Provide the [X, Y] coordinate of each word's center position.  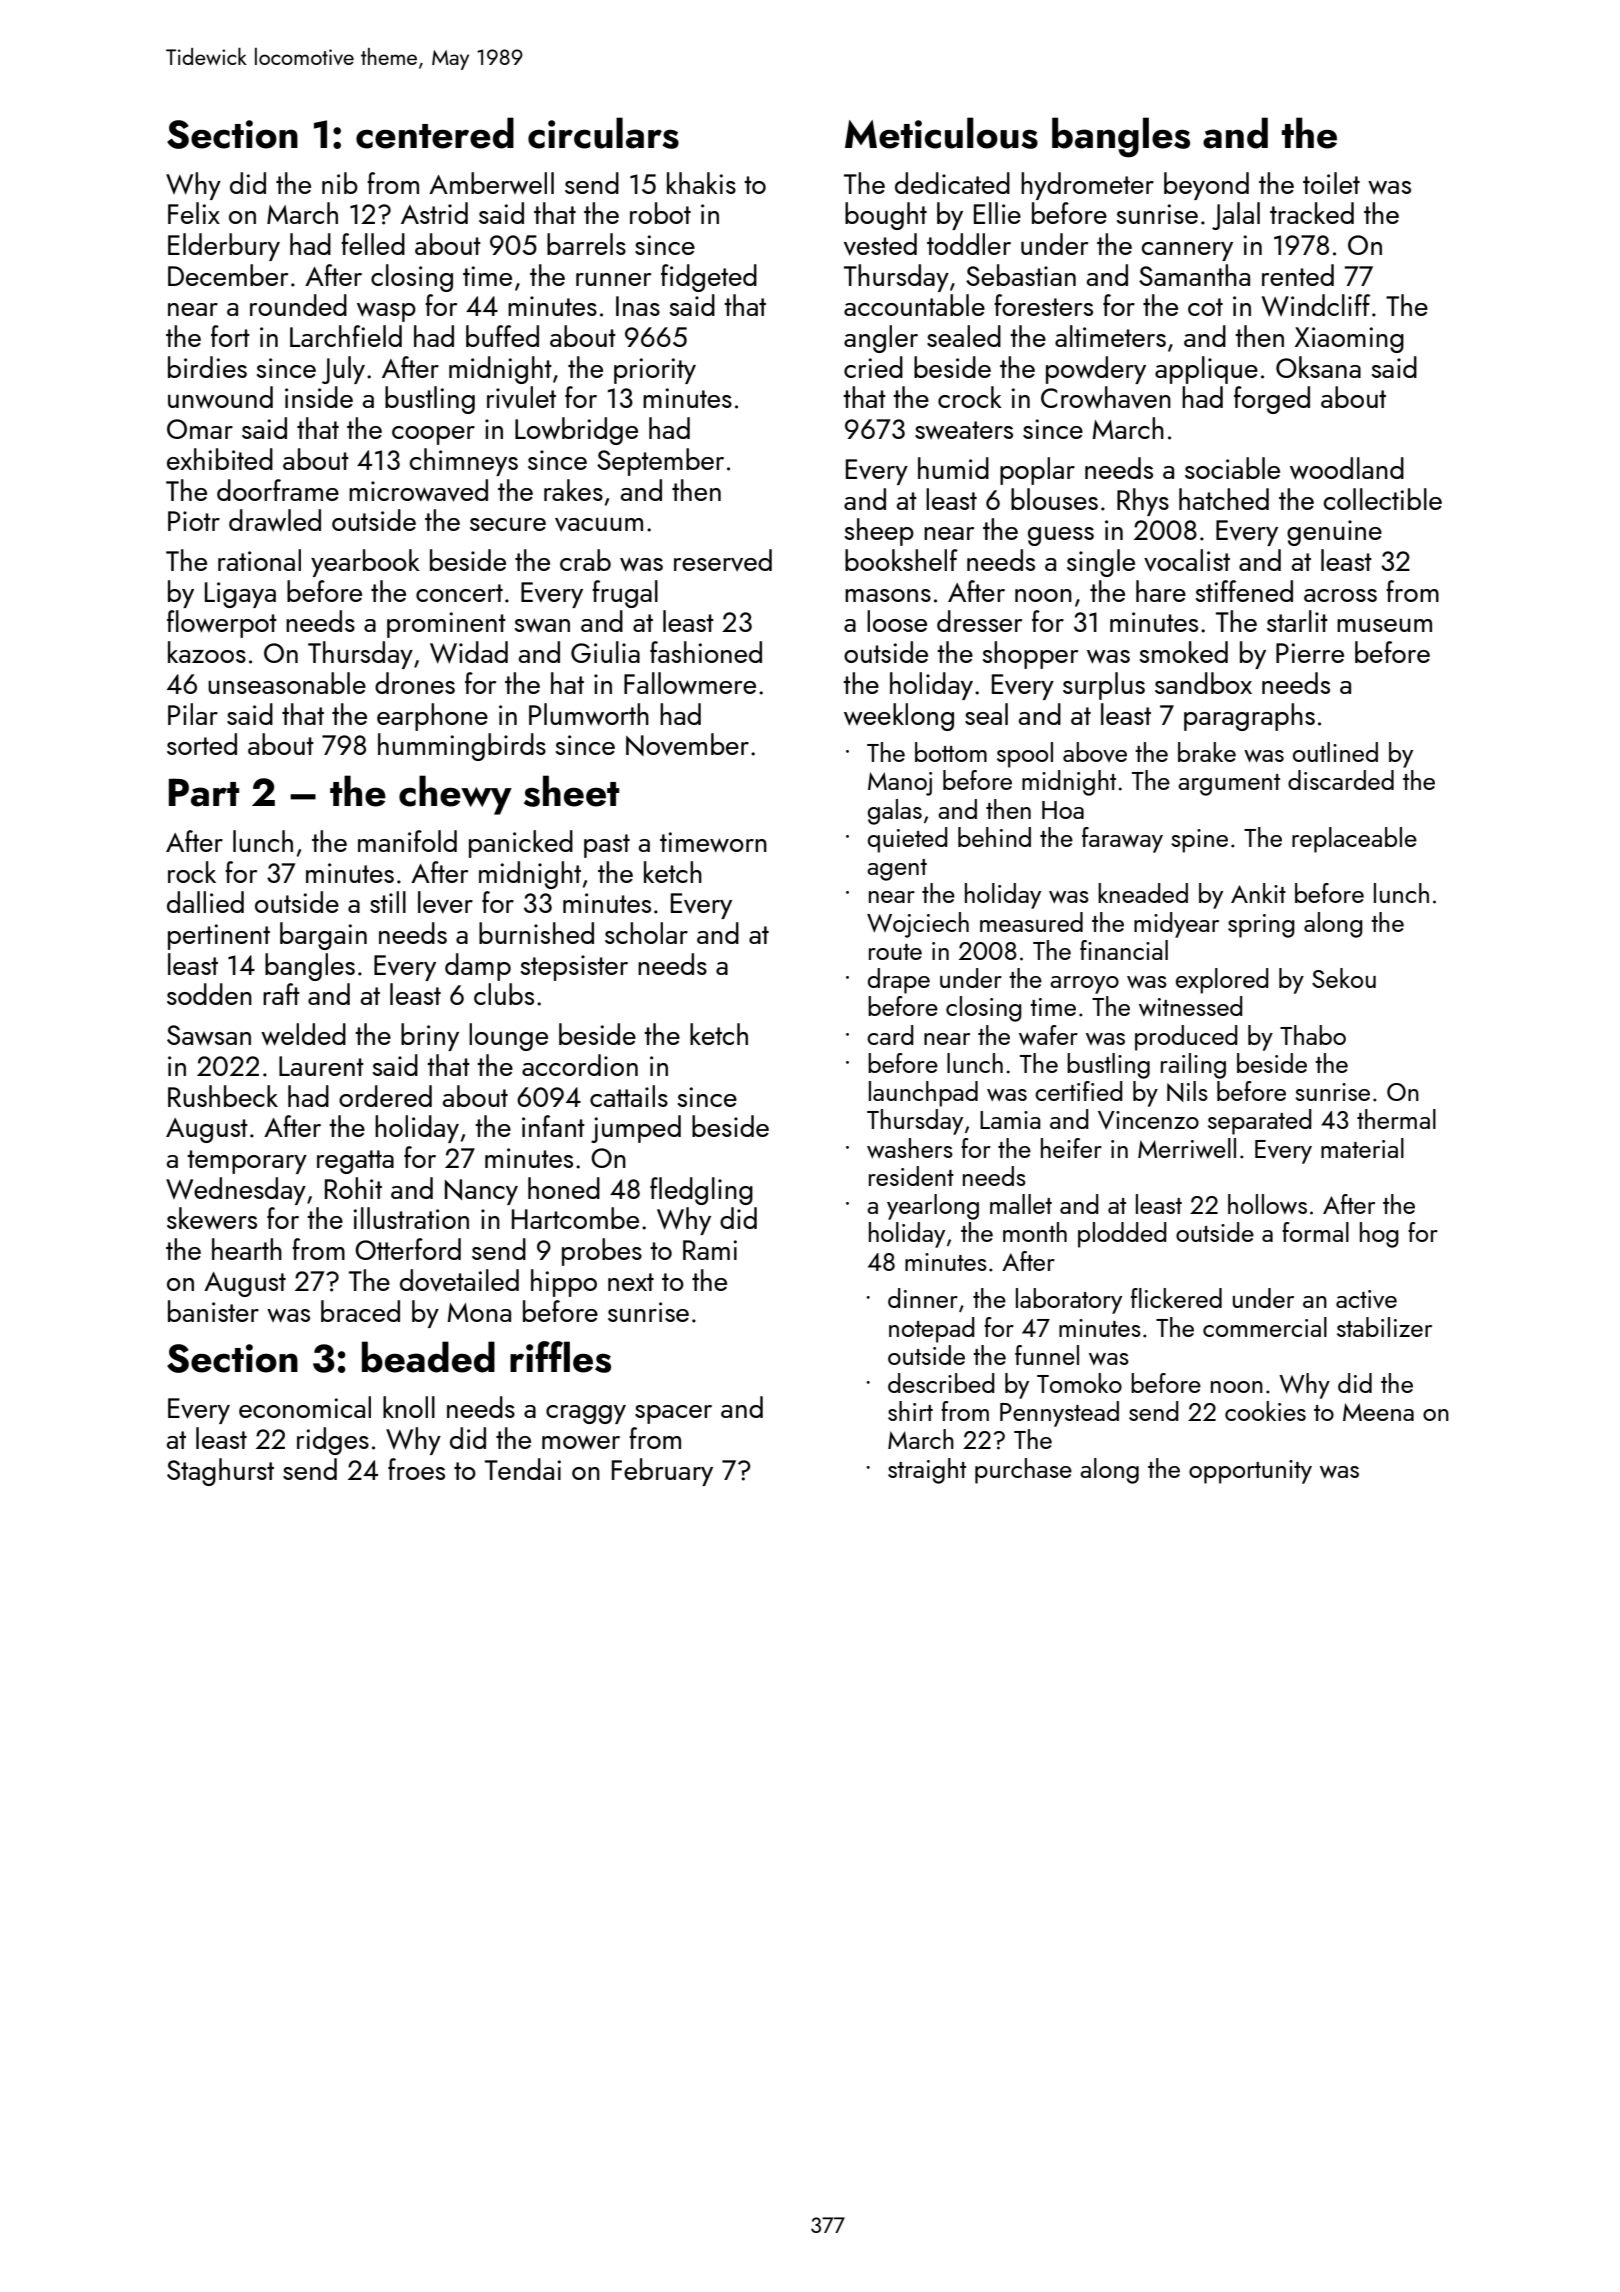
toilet [1331, 183]
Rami [710, 1250]
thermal [1396, 1119]
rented [1298, 275]
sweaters [964, 430]
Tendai [523, 1469]
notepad [932, 1330]
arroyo [1084, 985]
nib [340, 183]
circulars [603, 133]
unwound [220, 397]
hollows [1267, 1204]
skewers [212, 1218]
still [388, 902]
